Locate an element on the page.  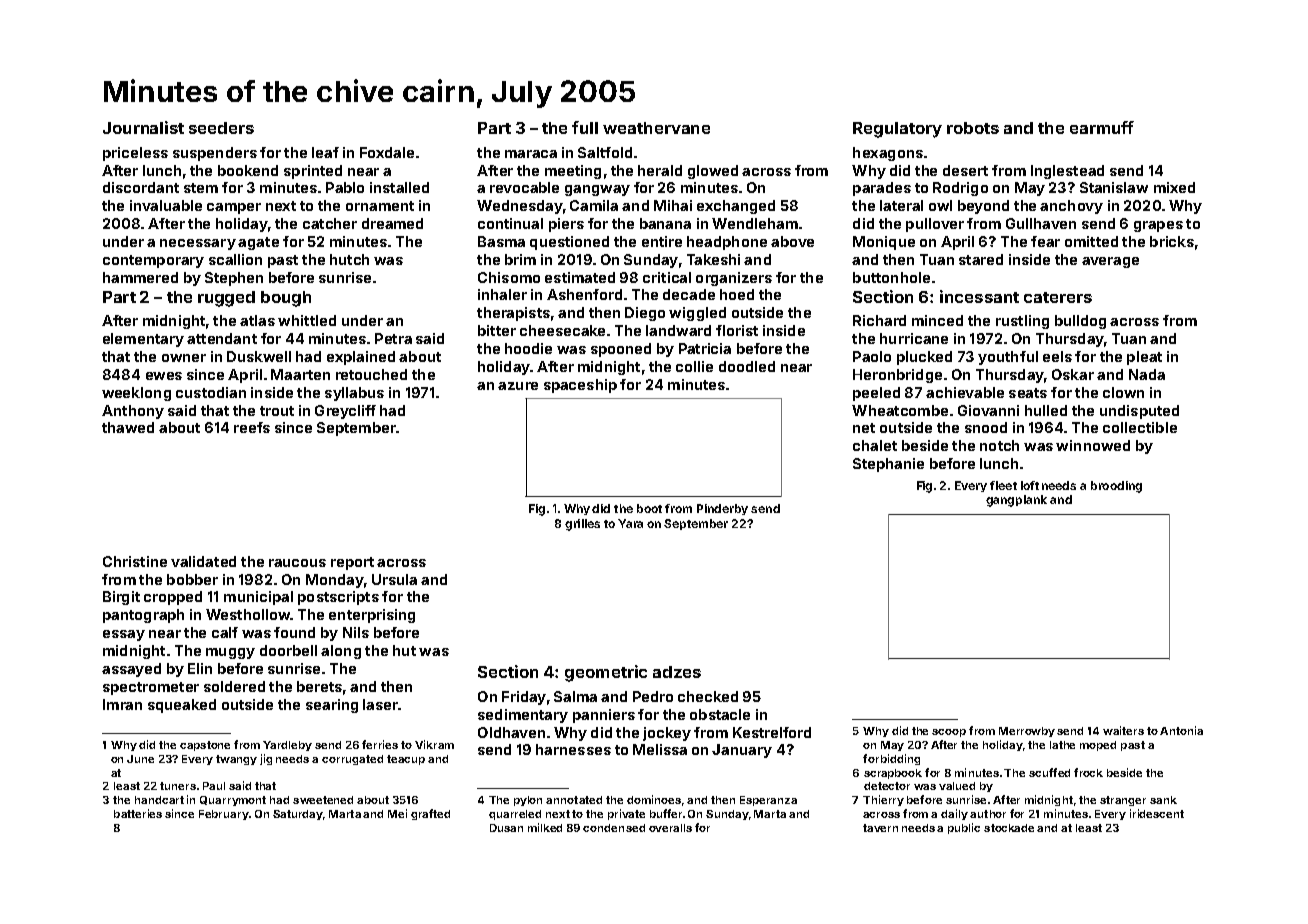
Mei is located at coordinates (397, 813).
